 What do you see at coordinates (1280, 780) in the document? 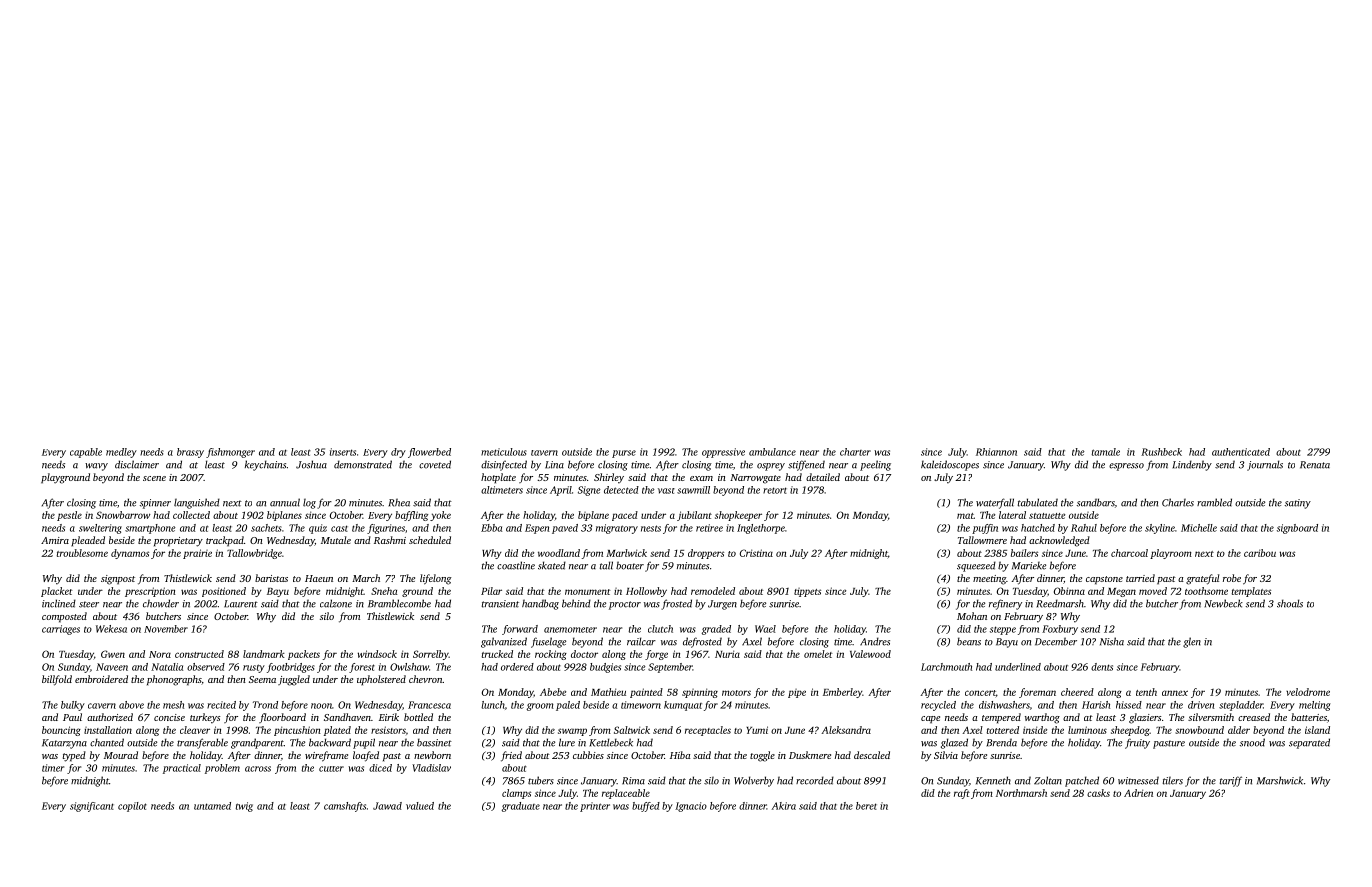
I see `Marshwick` at bounding box center [1280, 780].
